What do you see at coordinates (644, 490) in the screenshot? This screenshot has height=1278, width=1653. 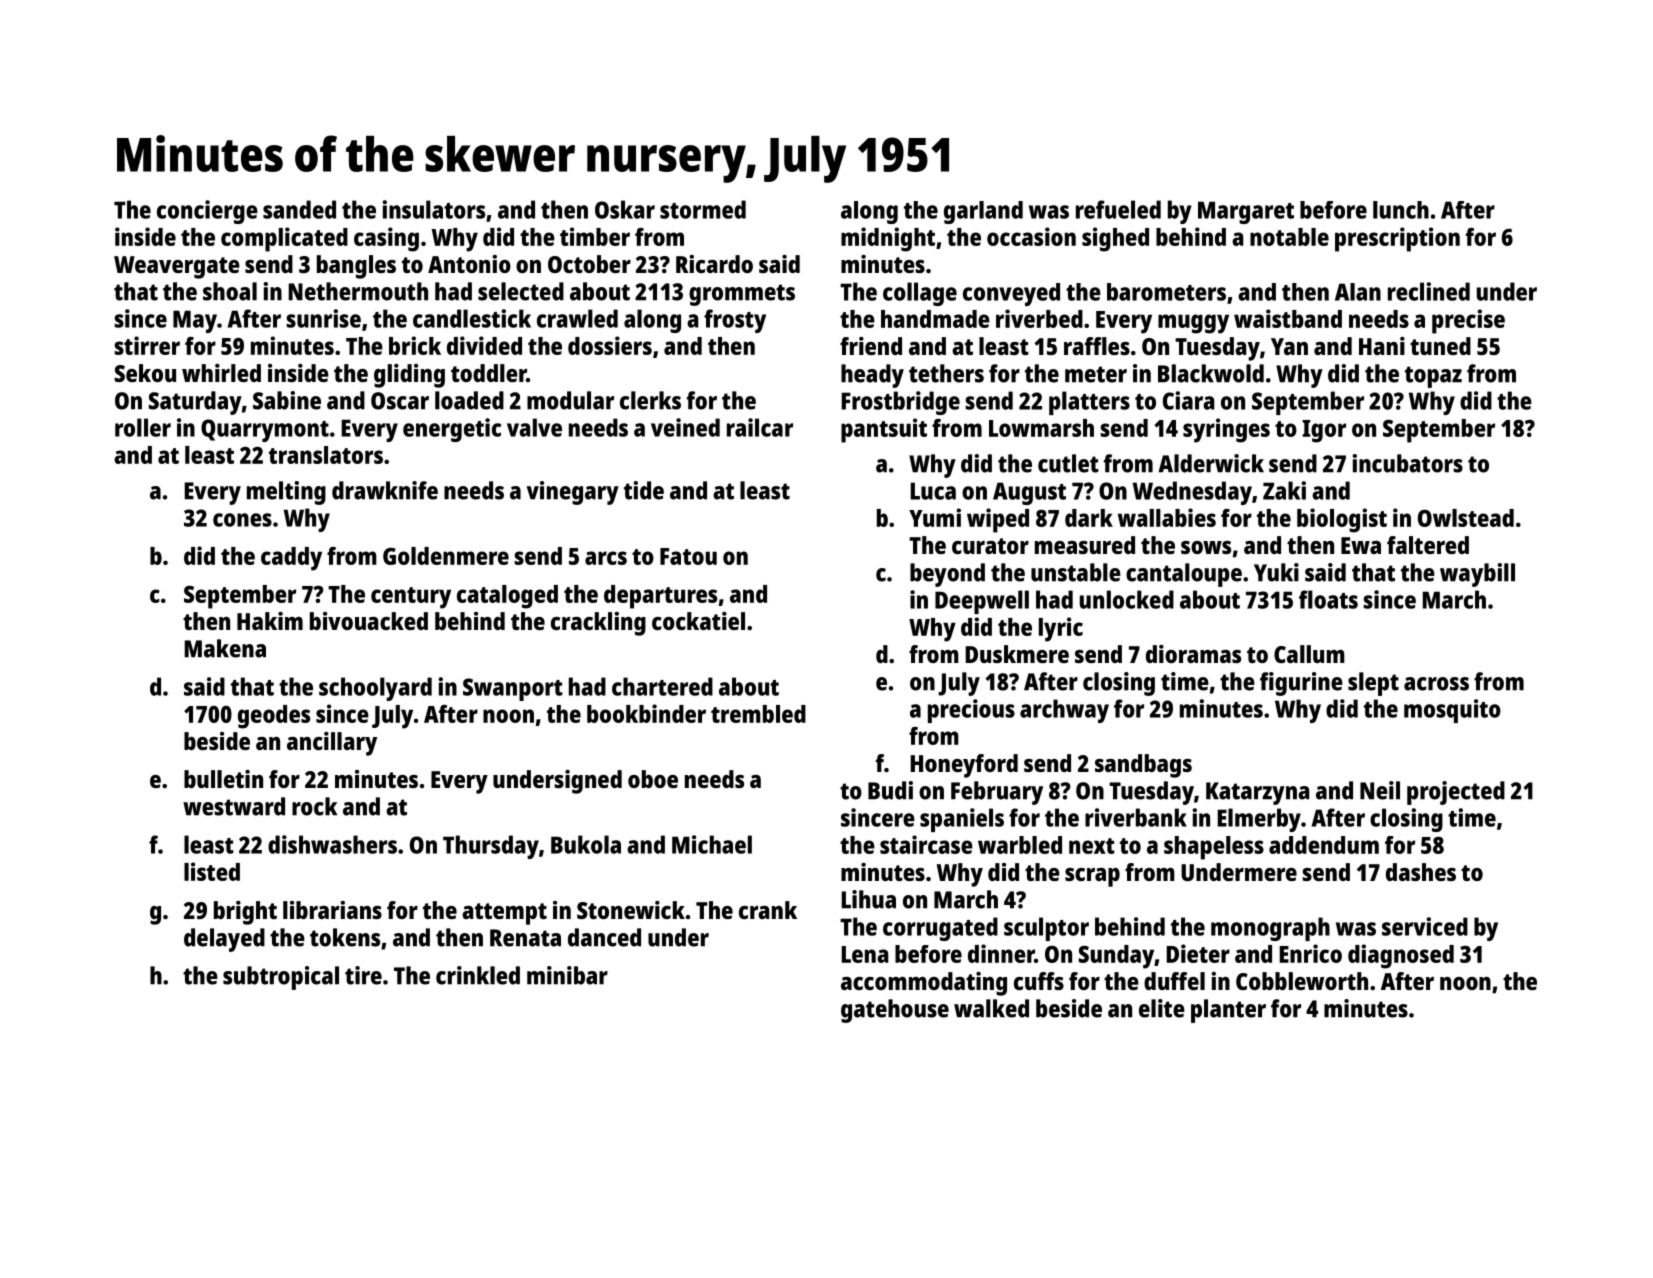 I see `tide` at bounding box center [644, 490].
